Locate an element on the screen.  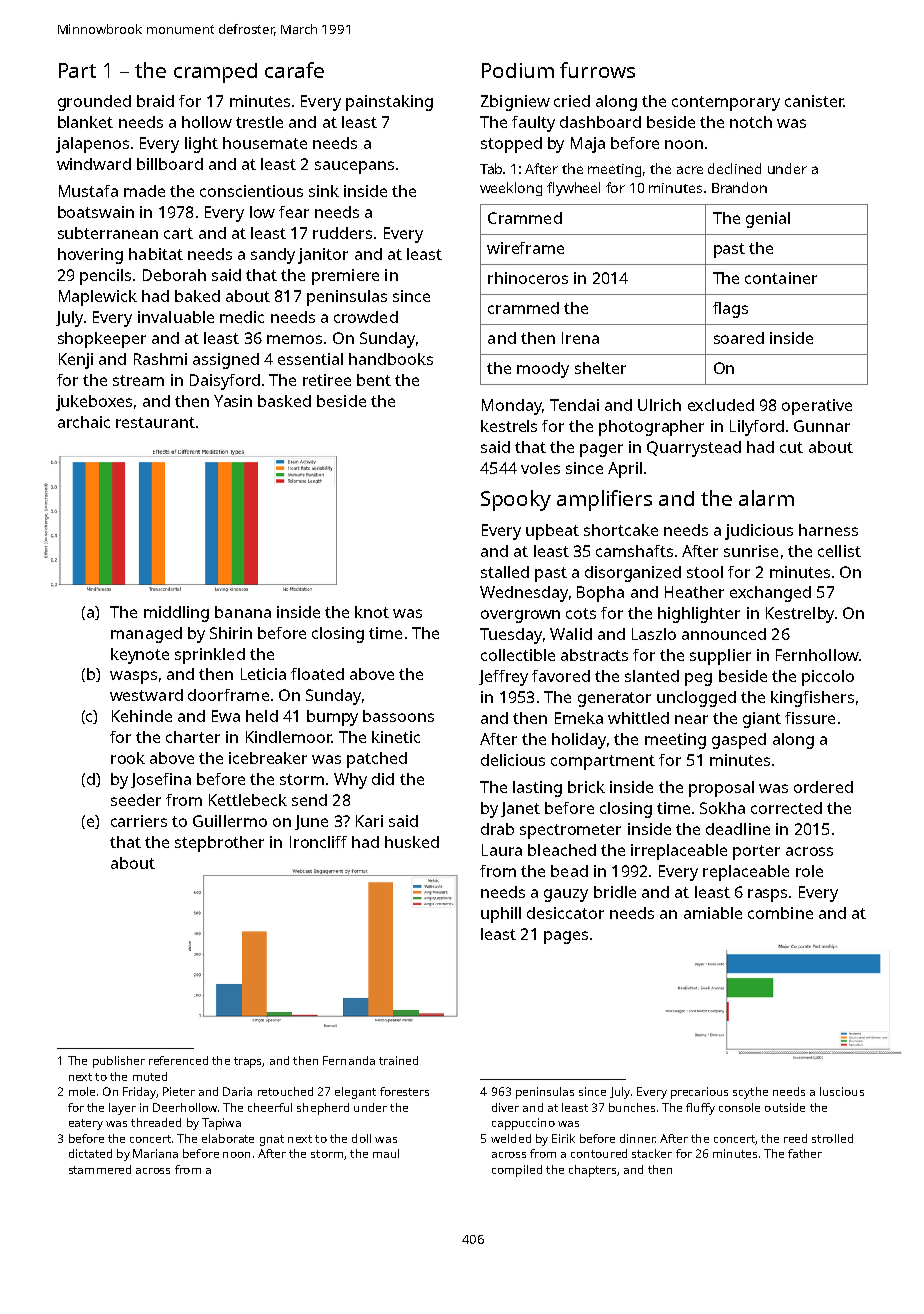
precarious is located at coordinates (699, 1093).
